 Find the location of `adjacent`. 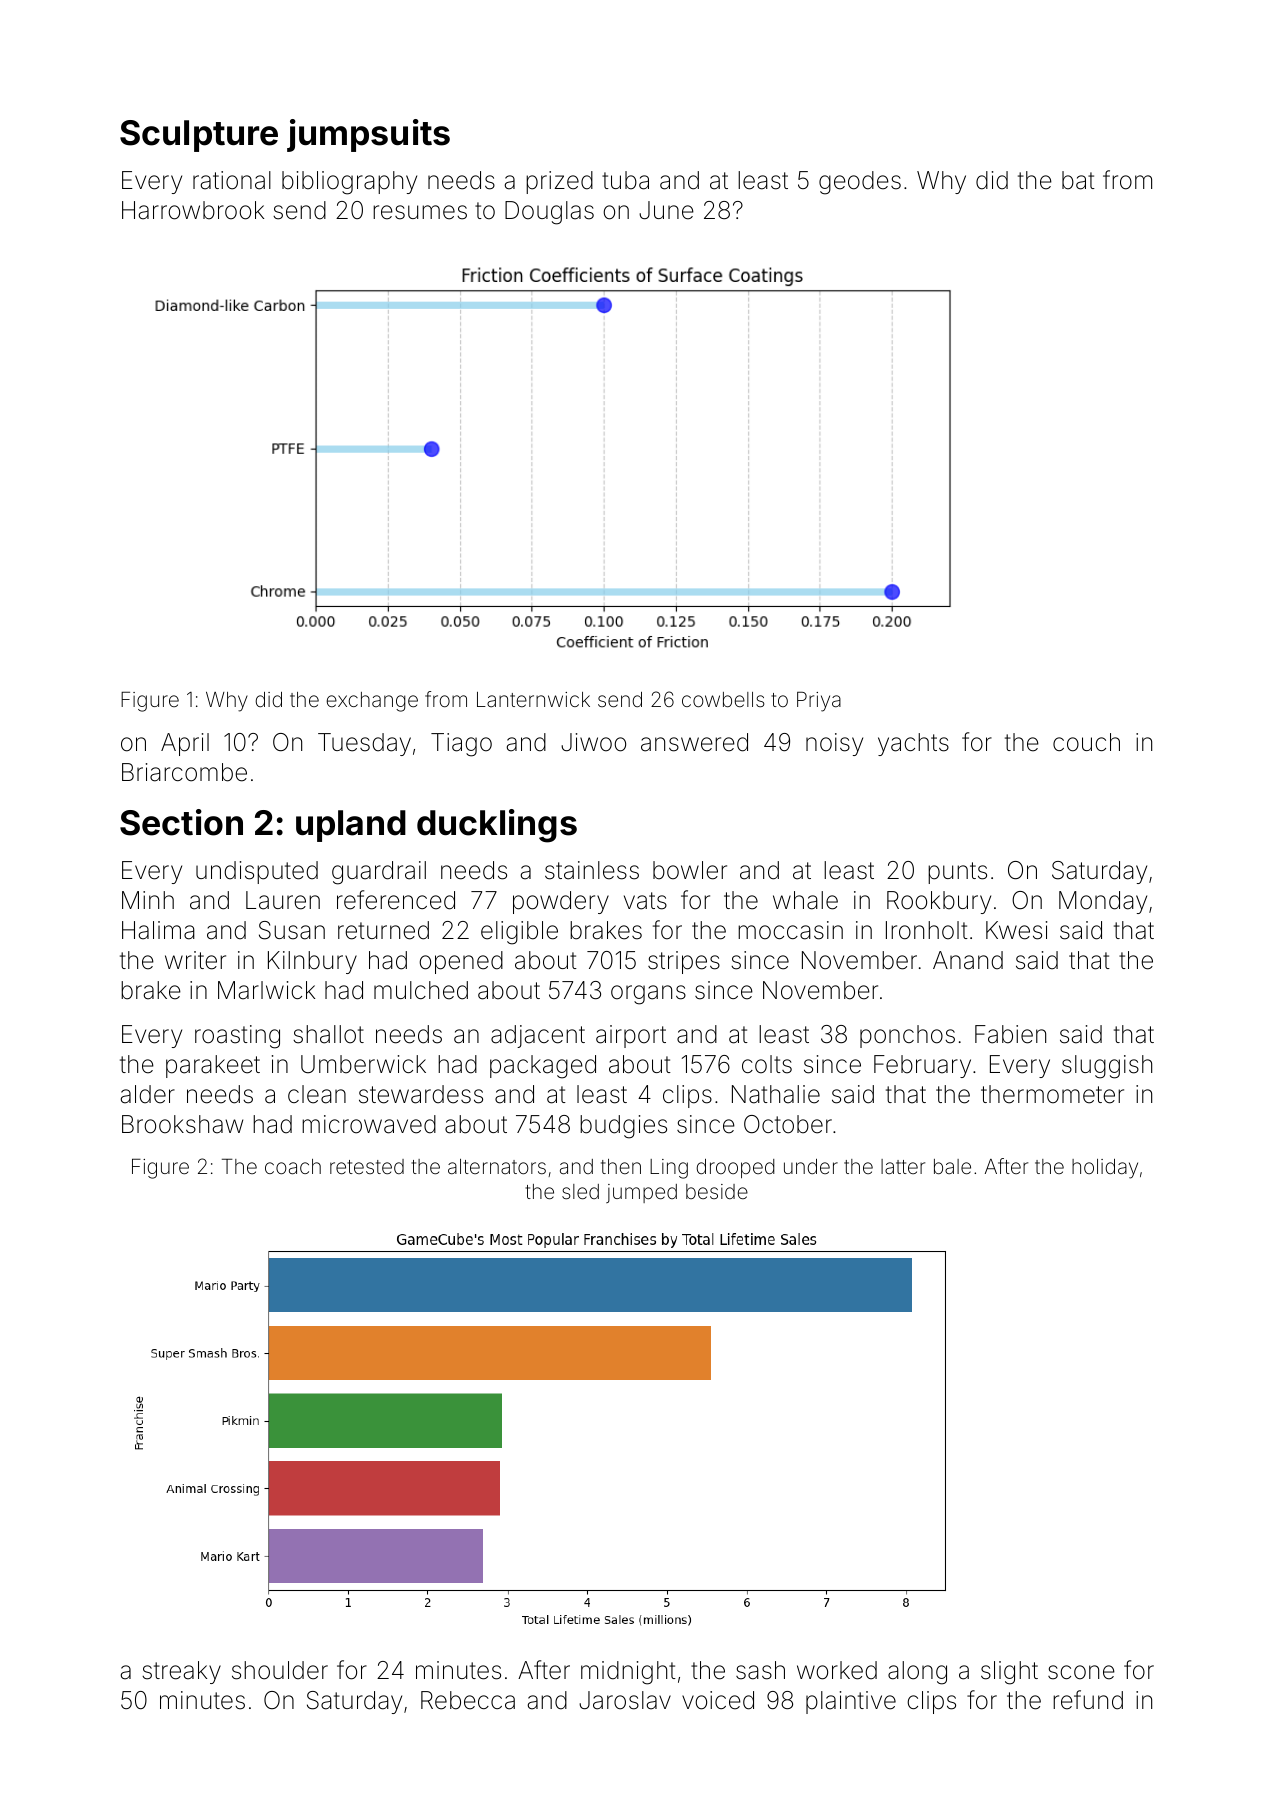

adjacent is located at coordinates (538, 1036).
